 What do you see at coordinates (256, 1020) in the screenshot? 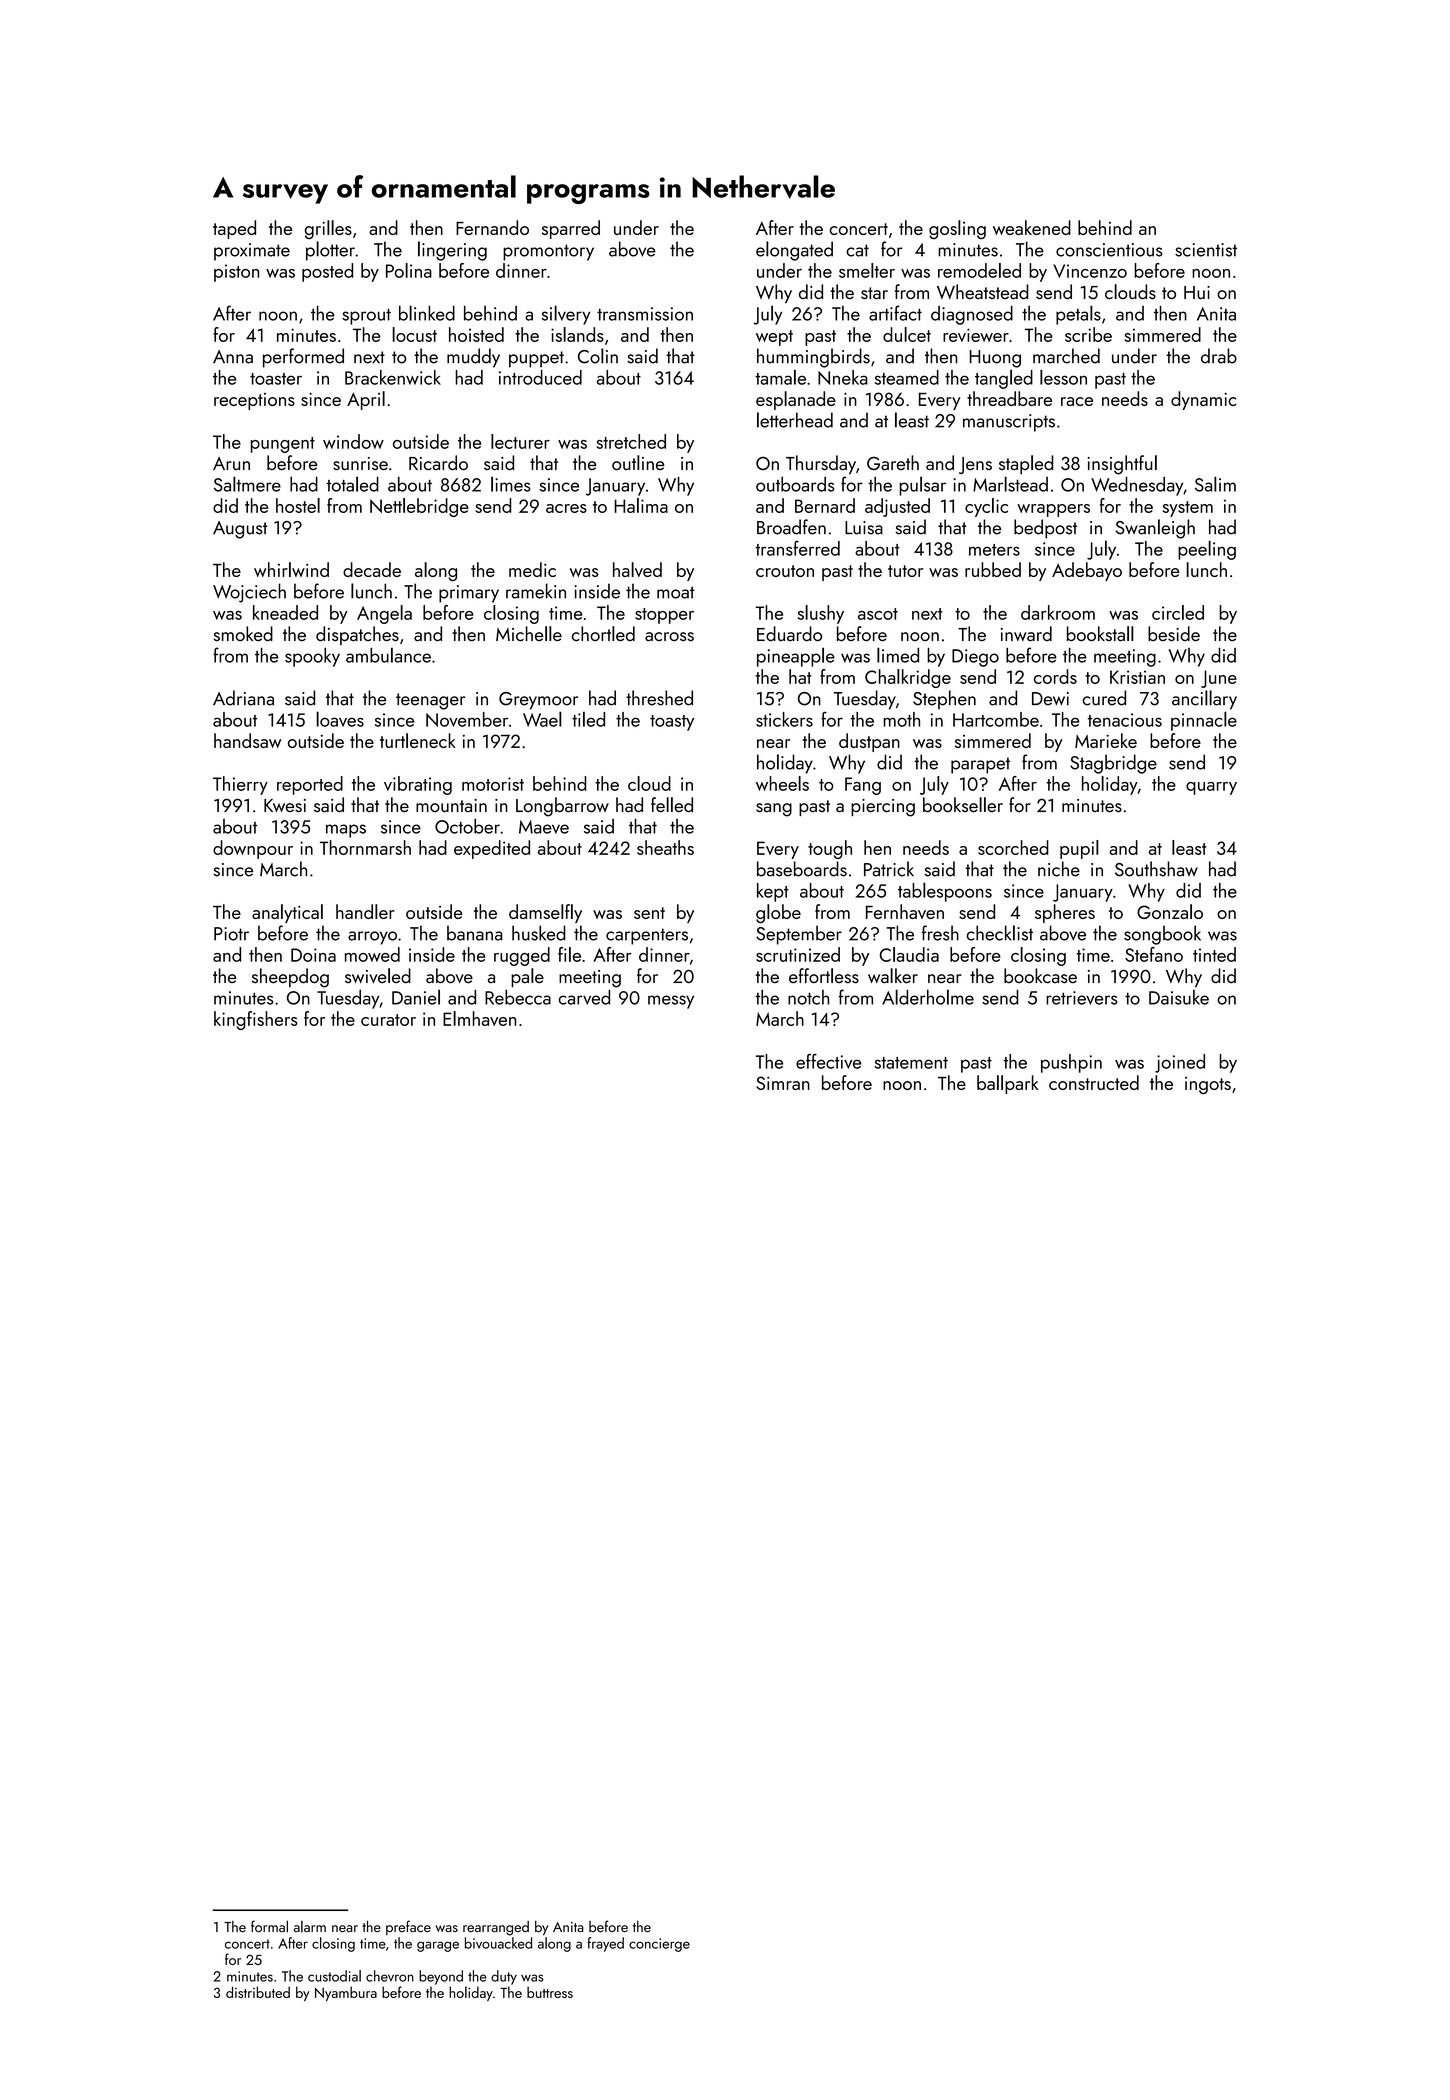
I see `kingfishers` at bounding box center [256, 1020].
